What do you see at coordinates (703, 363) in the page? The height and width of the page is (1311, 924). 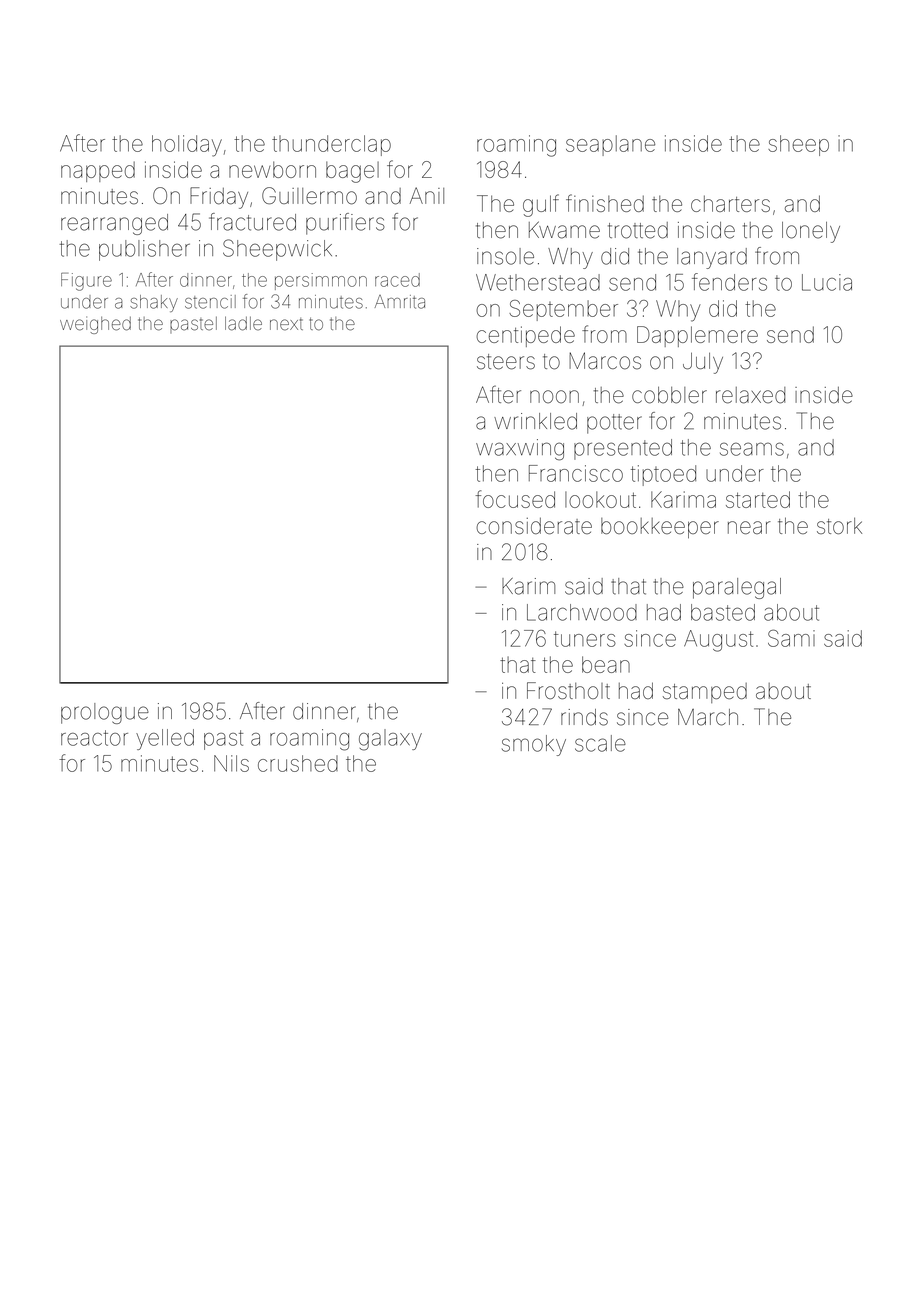 I see `July` at bounding box center [703, 363].
